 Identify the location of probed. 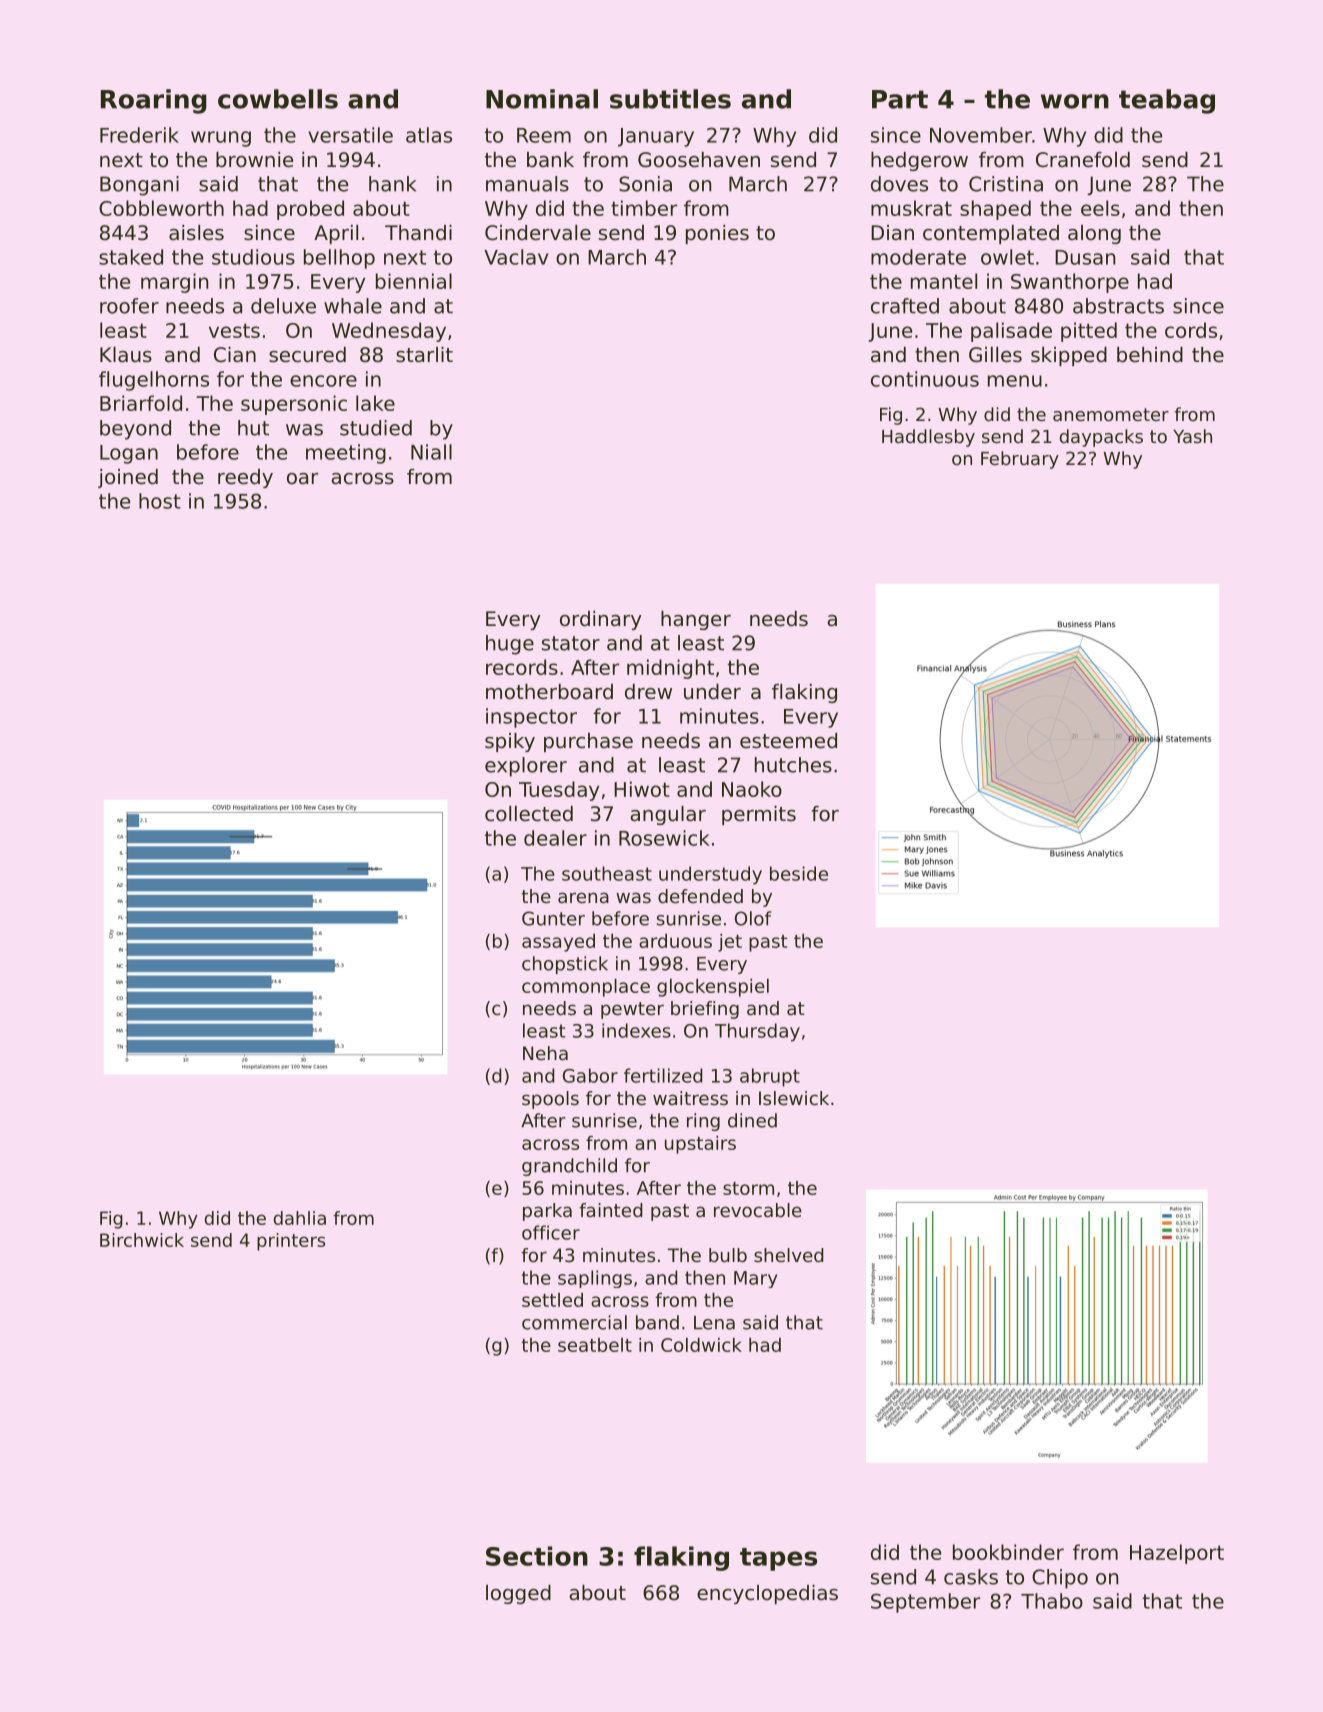
(310, 210).
